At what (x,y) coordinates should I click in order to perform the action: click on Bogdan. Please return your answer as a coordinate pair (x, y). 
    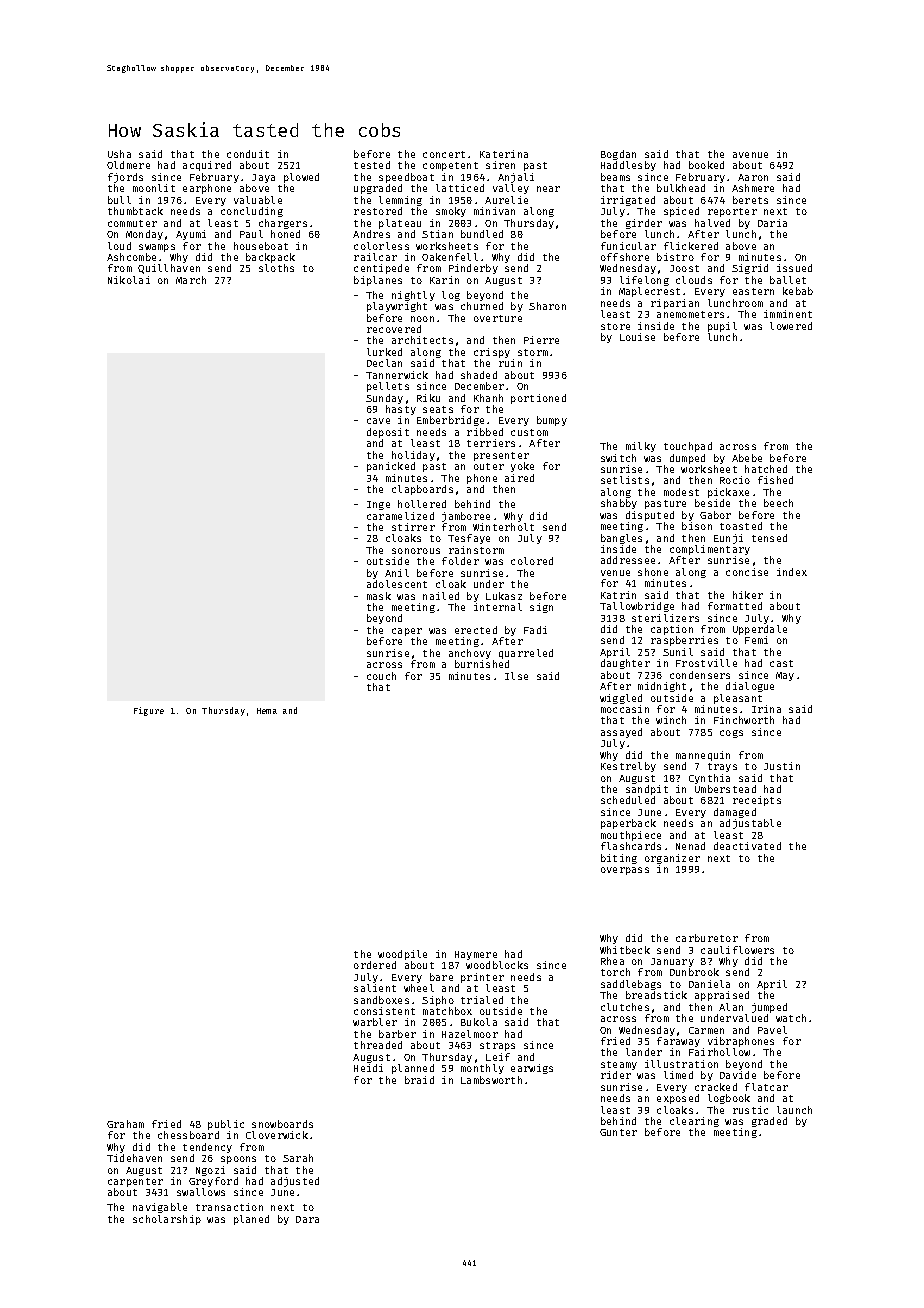
    Looking at the image, I should click on (618, 155).
